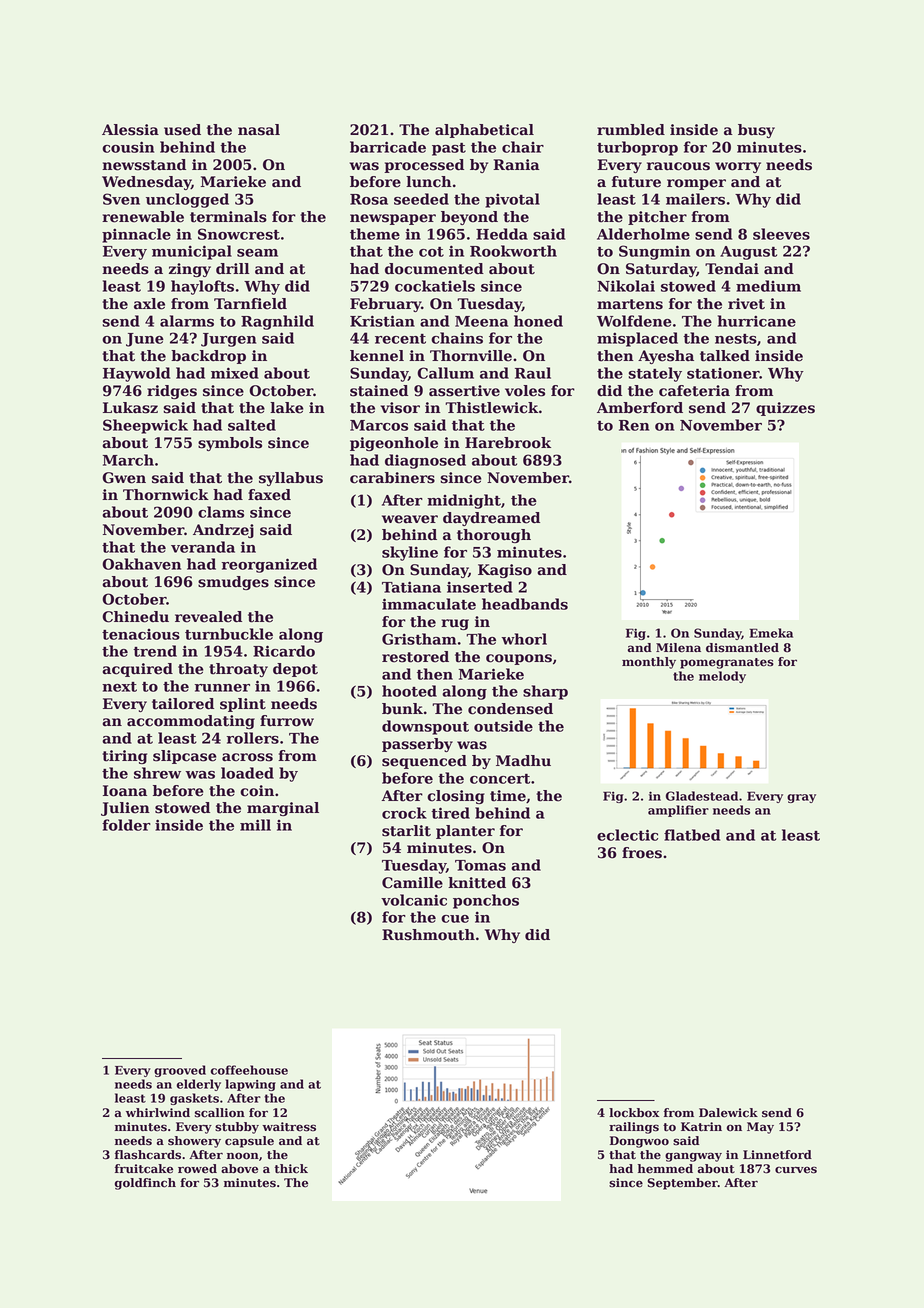 The height and width of the screenshot is (1308, 924). Describe the element at coordinates (756, 131) in the screenshot. I see `busy` at that location.
